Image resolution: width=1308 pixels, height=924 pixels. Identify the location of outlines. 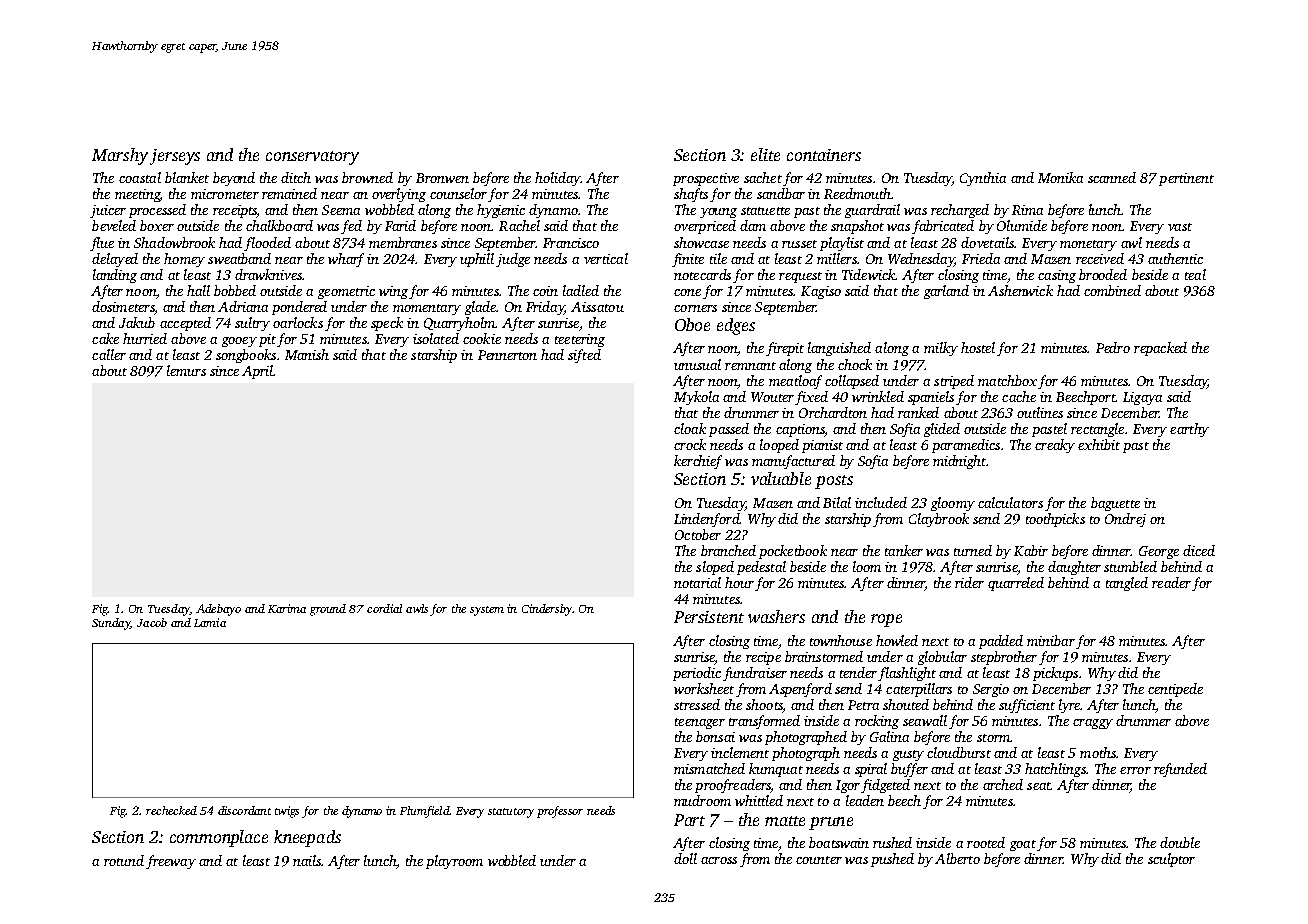
(1040, 412).
